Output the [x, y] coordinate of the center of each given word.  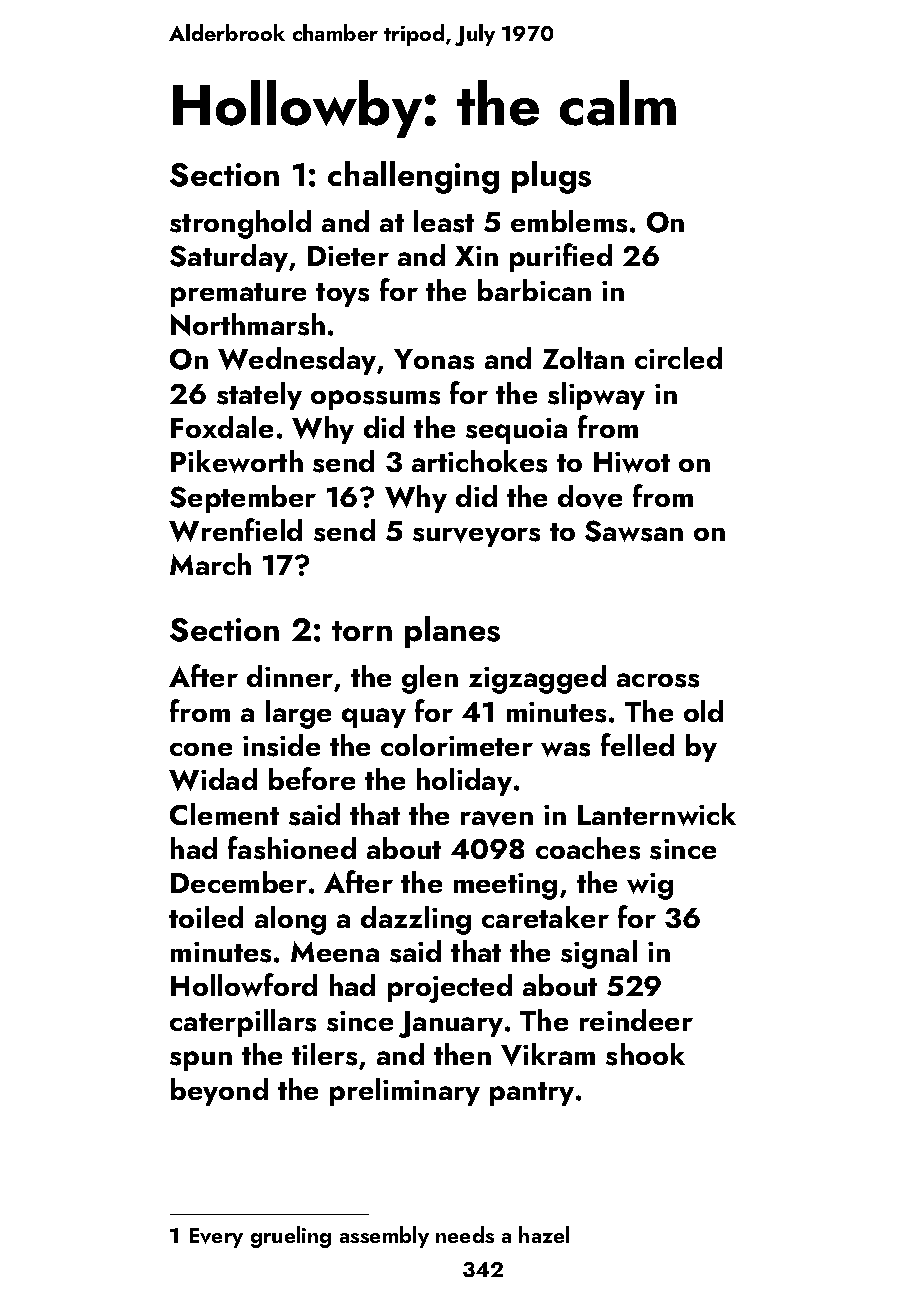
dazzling [416, 920]
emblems [569, 221]
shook [645, 1054]
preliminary [405, 1092]
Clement [224, 814]
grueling [291, 1237]
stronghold [240, 224]
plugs [551, 177]
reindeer [636, 1020]
